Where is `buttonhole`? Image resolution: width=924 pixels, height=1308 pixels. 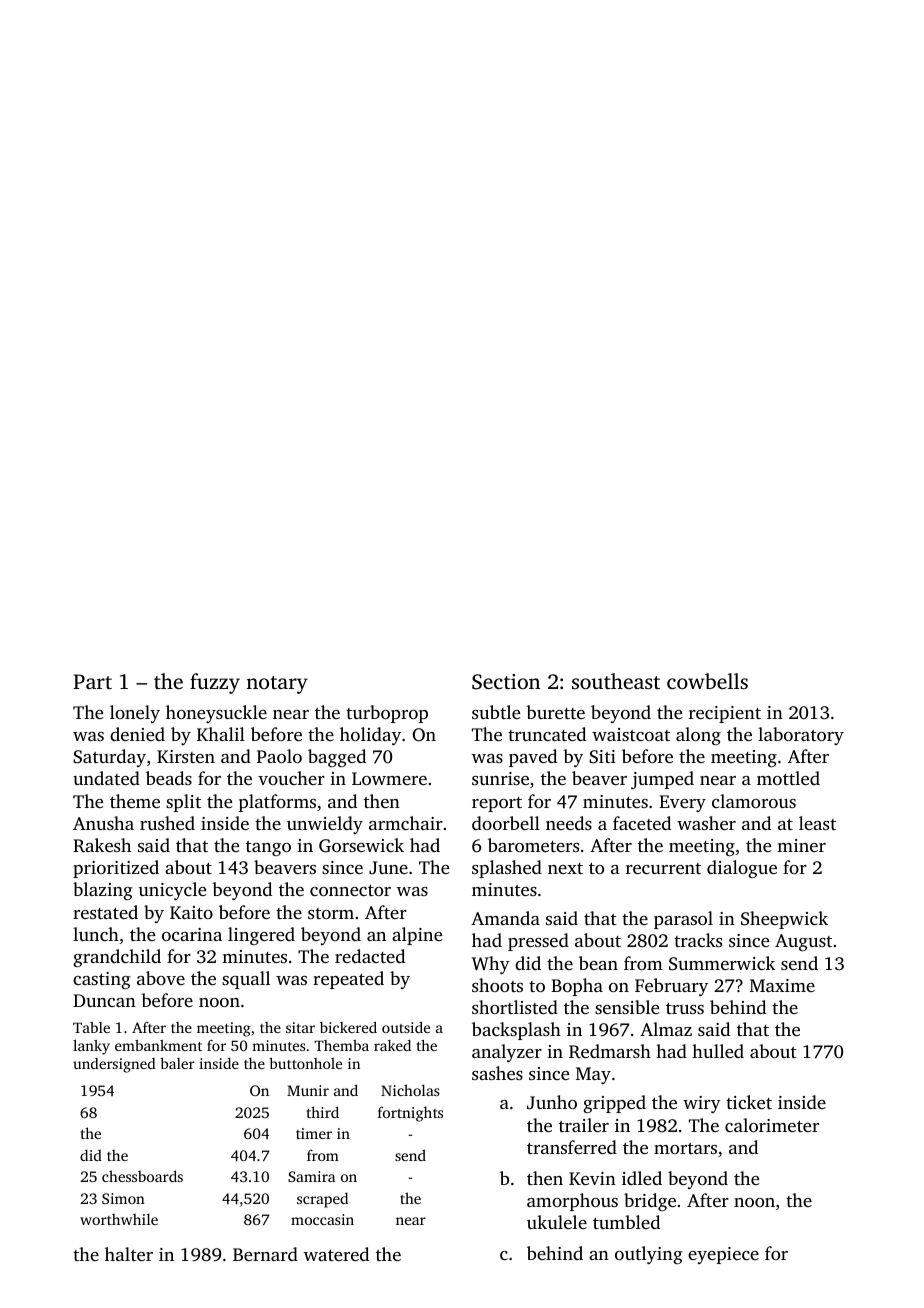
buttonhole is located at coordinates (305, 1063).
